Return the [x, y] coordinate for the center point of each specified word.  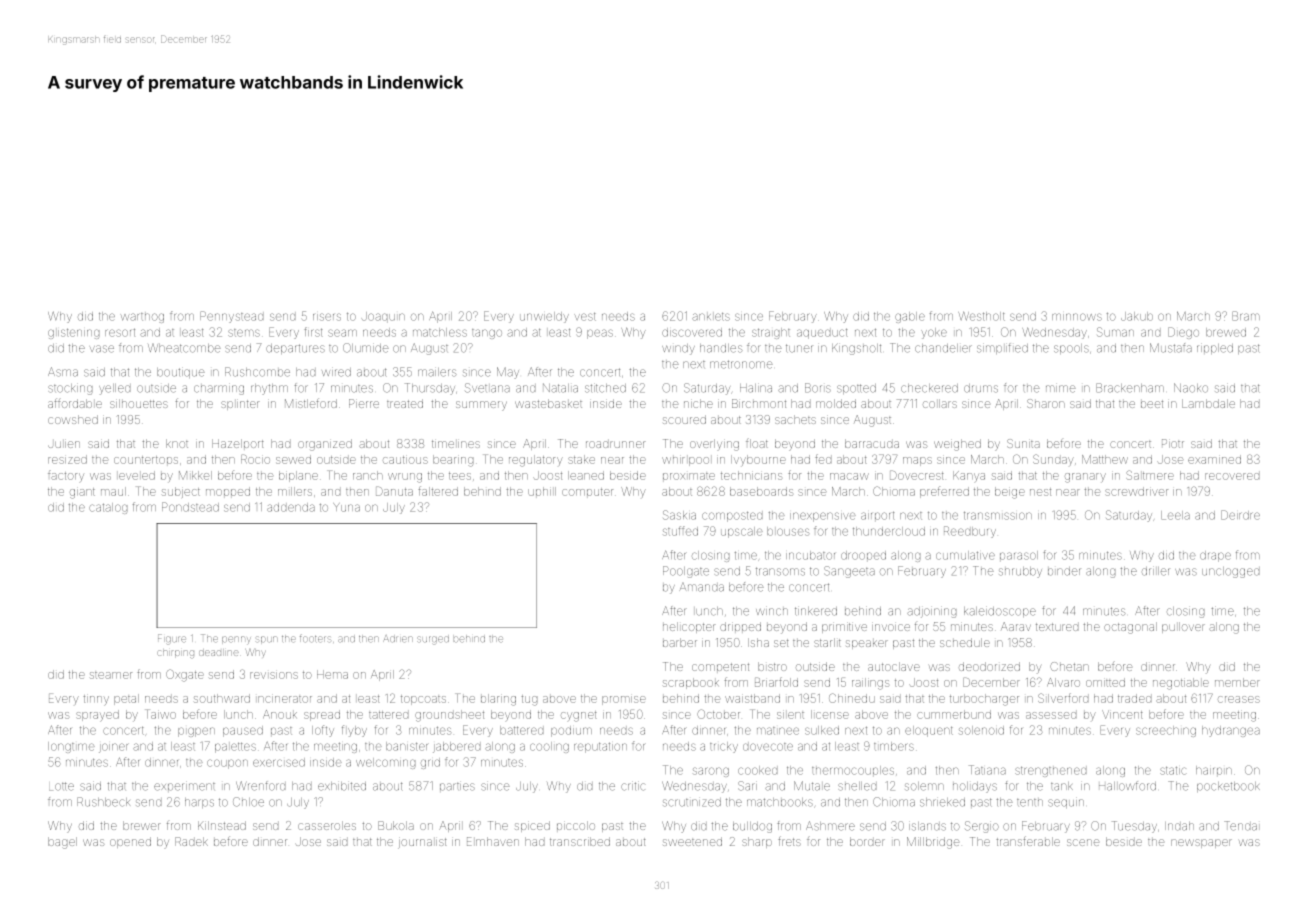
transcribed [580, 841]
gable [910, 317]
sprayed [97, 716]
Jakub [1137, 316]
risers [327, 317]
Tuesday [1134, 827]
